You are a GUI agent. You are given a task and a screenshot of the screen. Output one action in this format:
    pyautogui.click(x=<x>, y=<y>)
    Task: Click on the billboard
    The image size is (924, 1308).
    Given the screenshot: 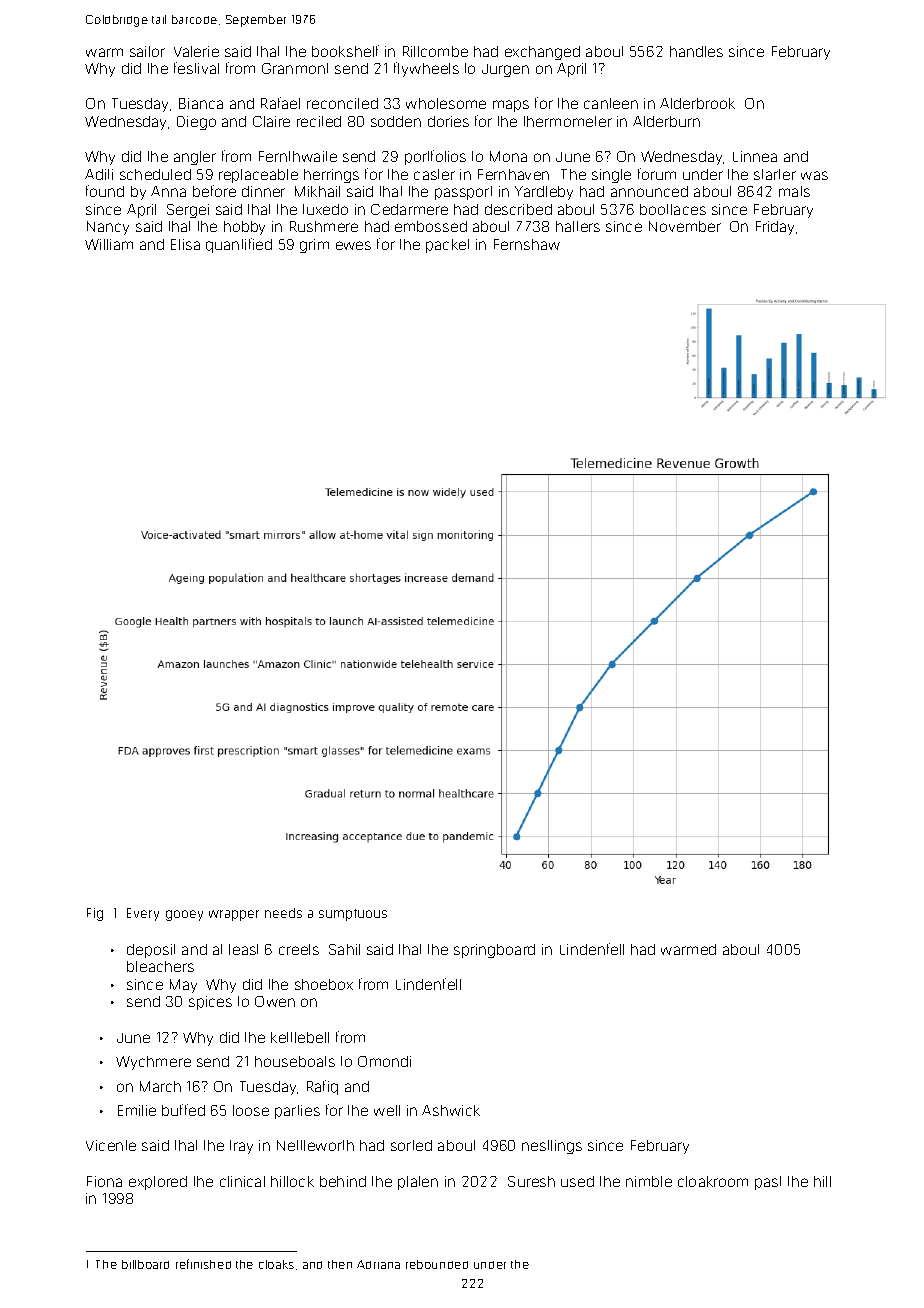 What is the action you would take?
    pyautogui.click(x=145, y=1264)
